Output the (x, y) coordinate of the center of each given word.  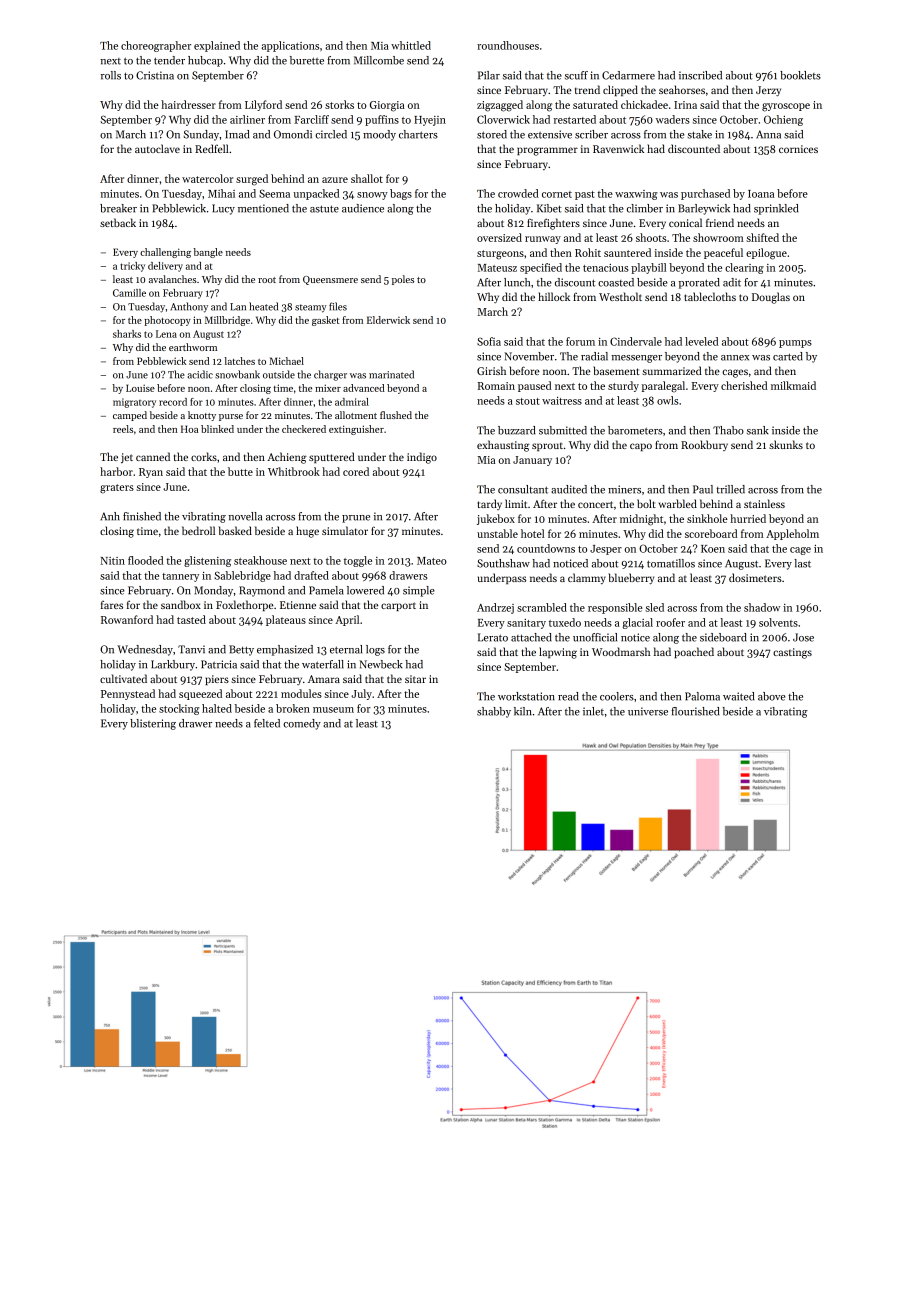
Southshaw (503, 563)
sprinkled (776, 209)
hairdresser (188, 104)
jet (127, 458)
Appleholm (792, 534)
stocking (179, 709)
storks (339, 104)
